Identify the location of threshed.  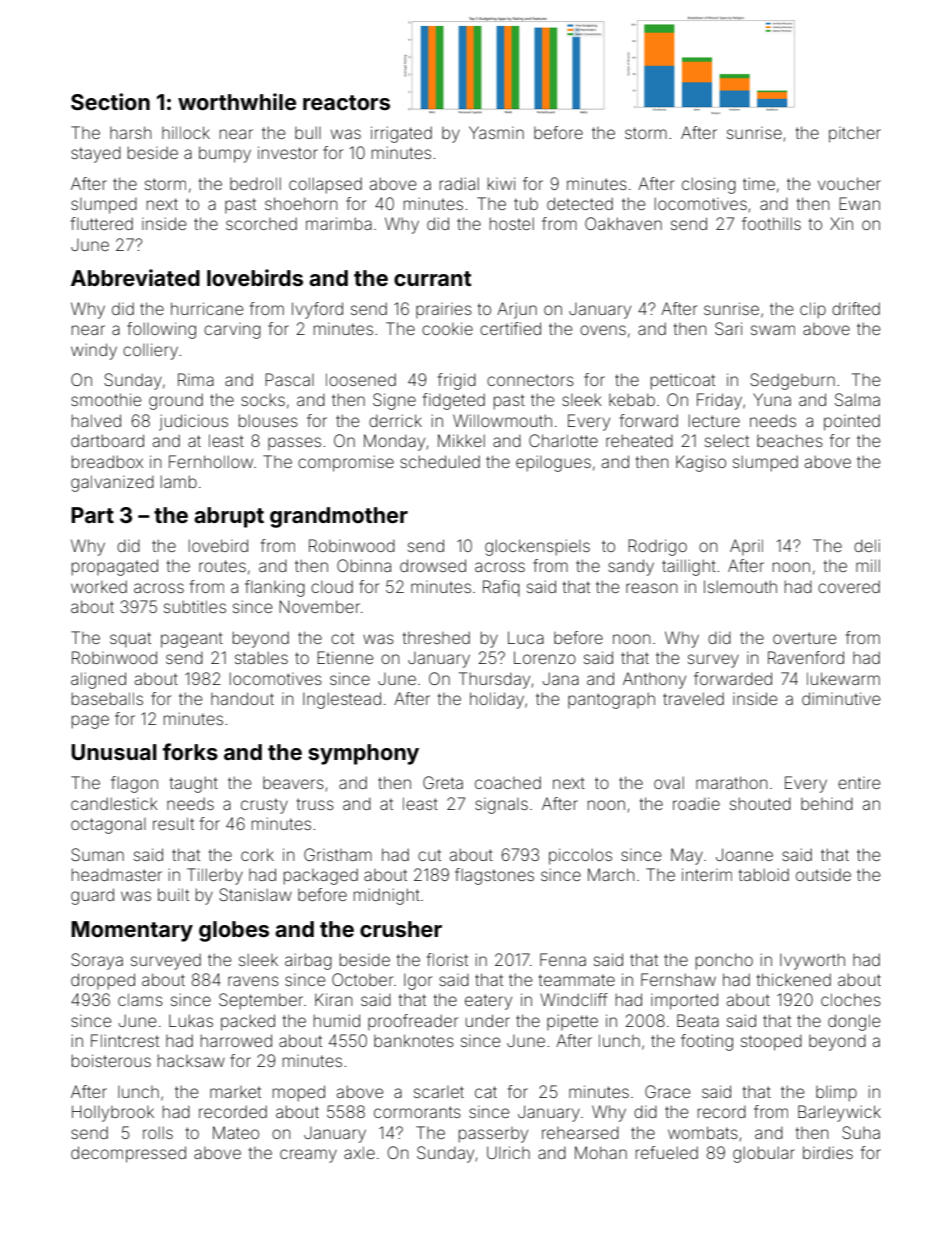
(436, 637).
